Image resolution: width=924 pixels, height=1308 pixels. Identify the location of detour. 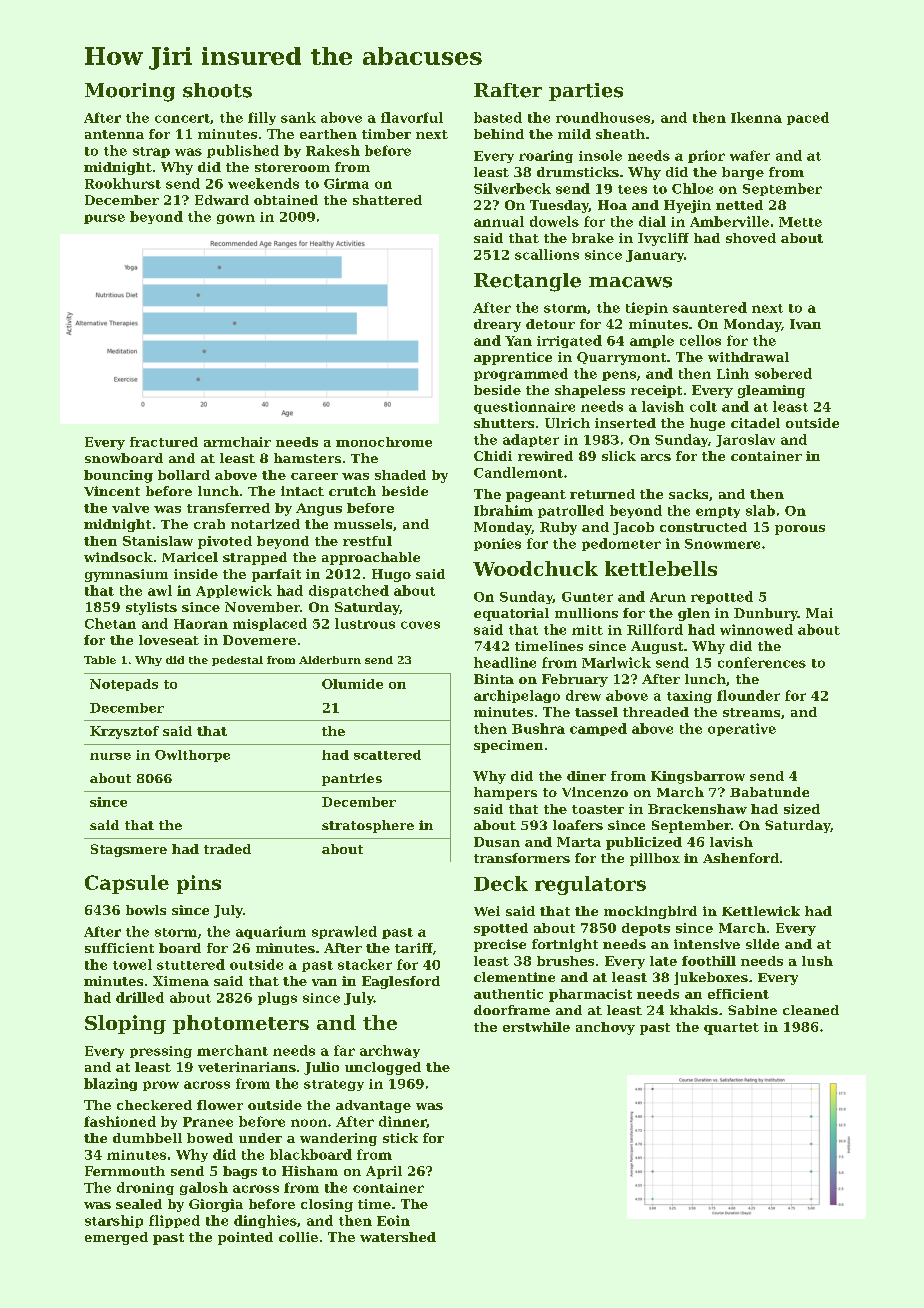
(550, 324).
